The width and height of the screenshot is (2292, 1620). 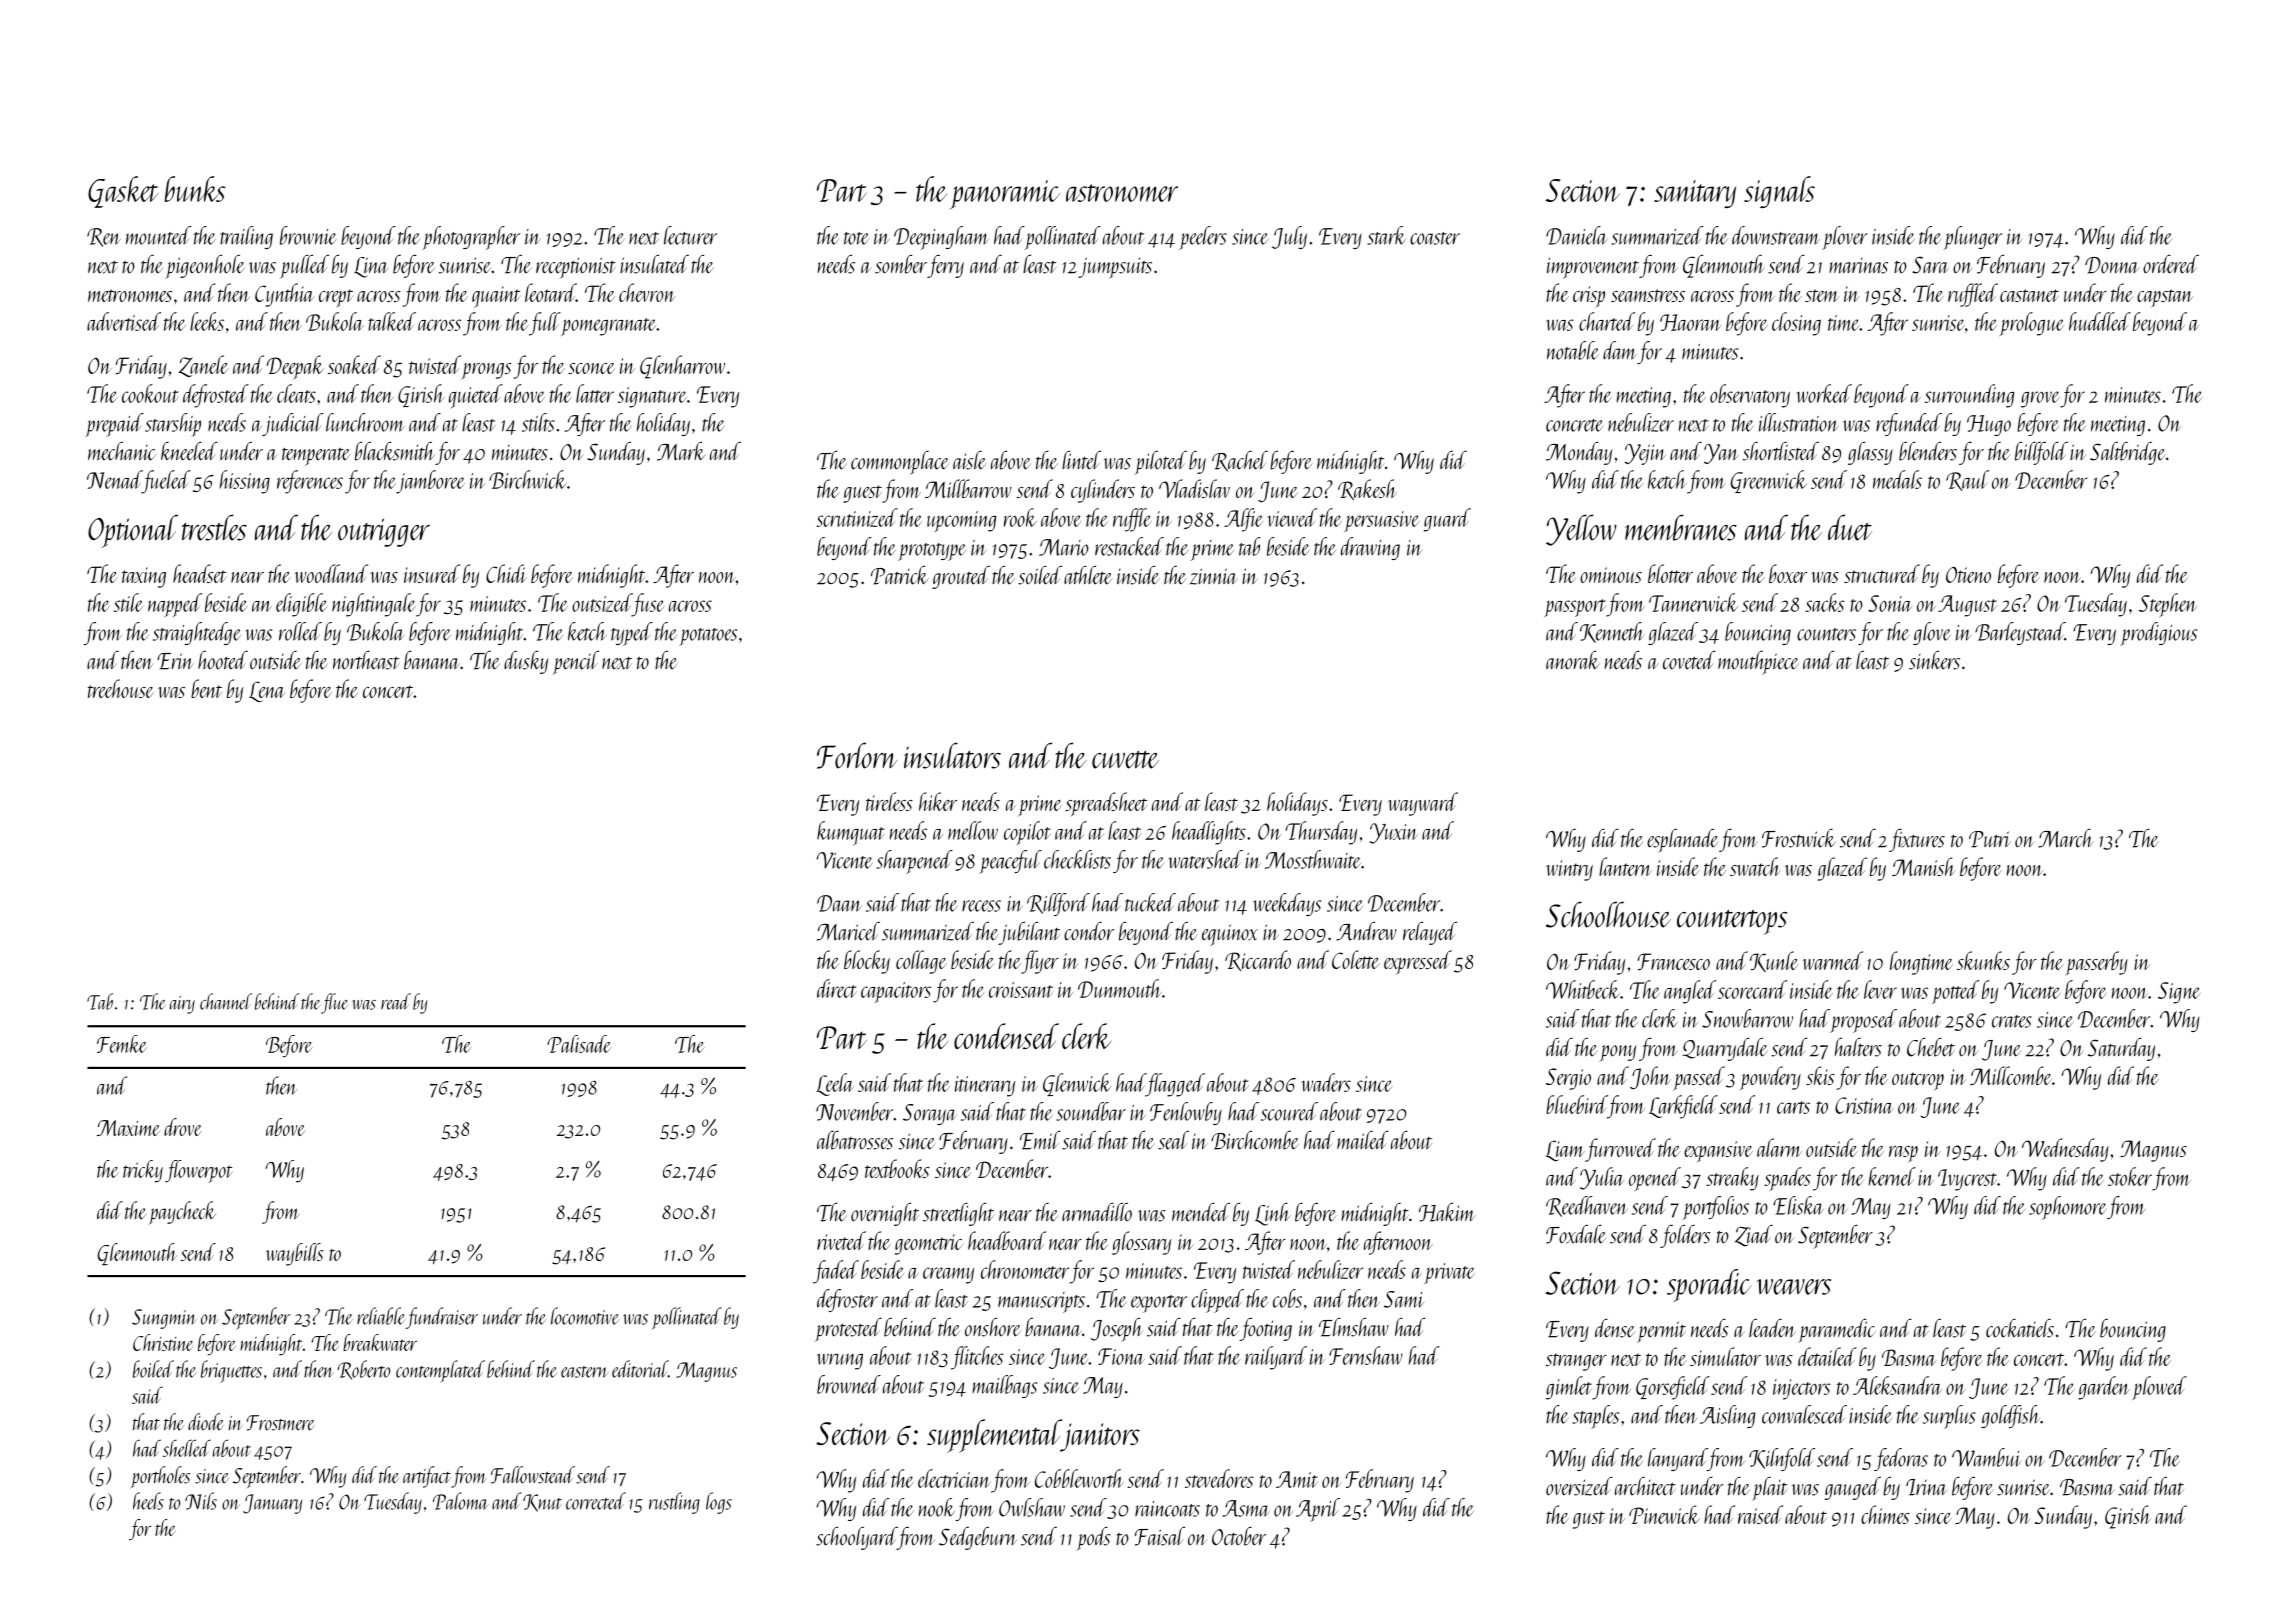 What do you see at coordinates (1695, 194) in the screenshot?
I see `sanitary` at bounding box center [1695, 194].
